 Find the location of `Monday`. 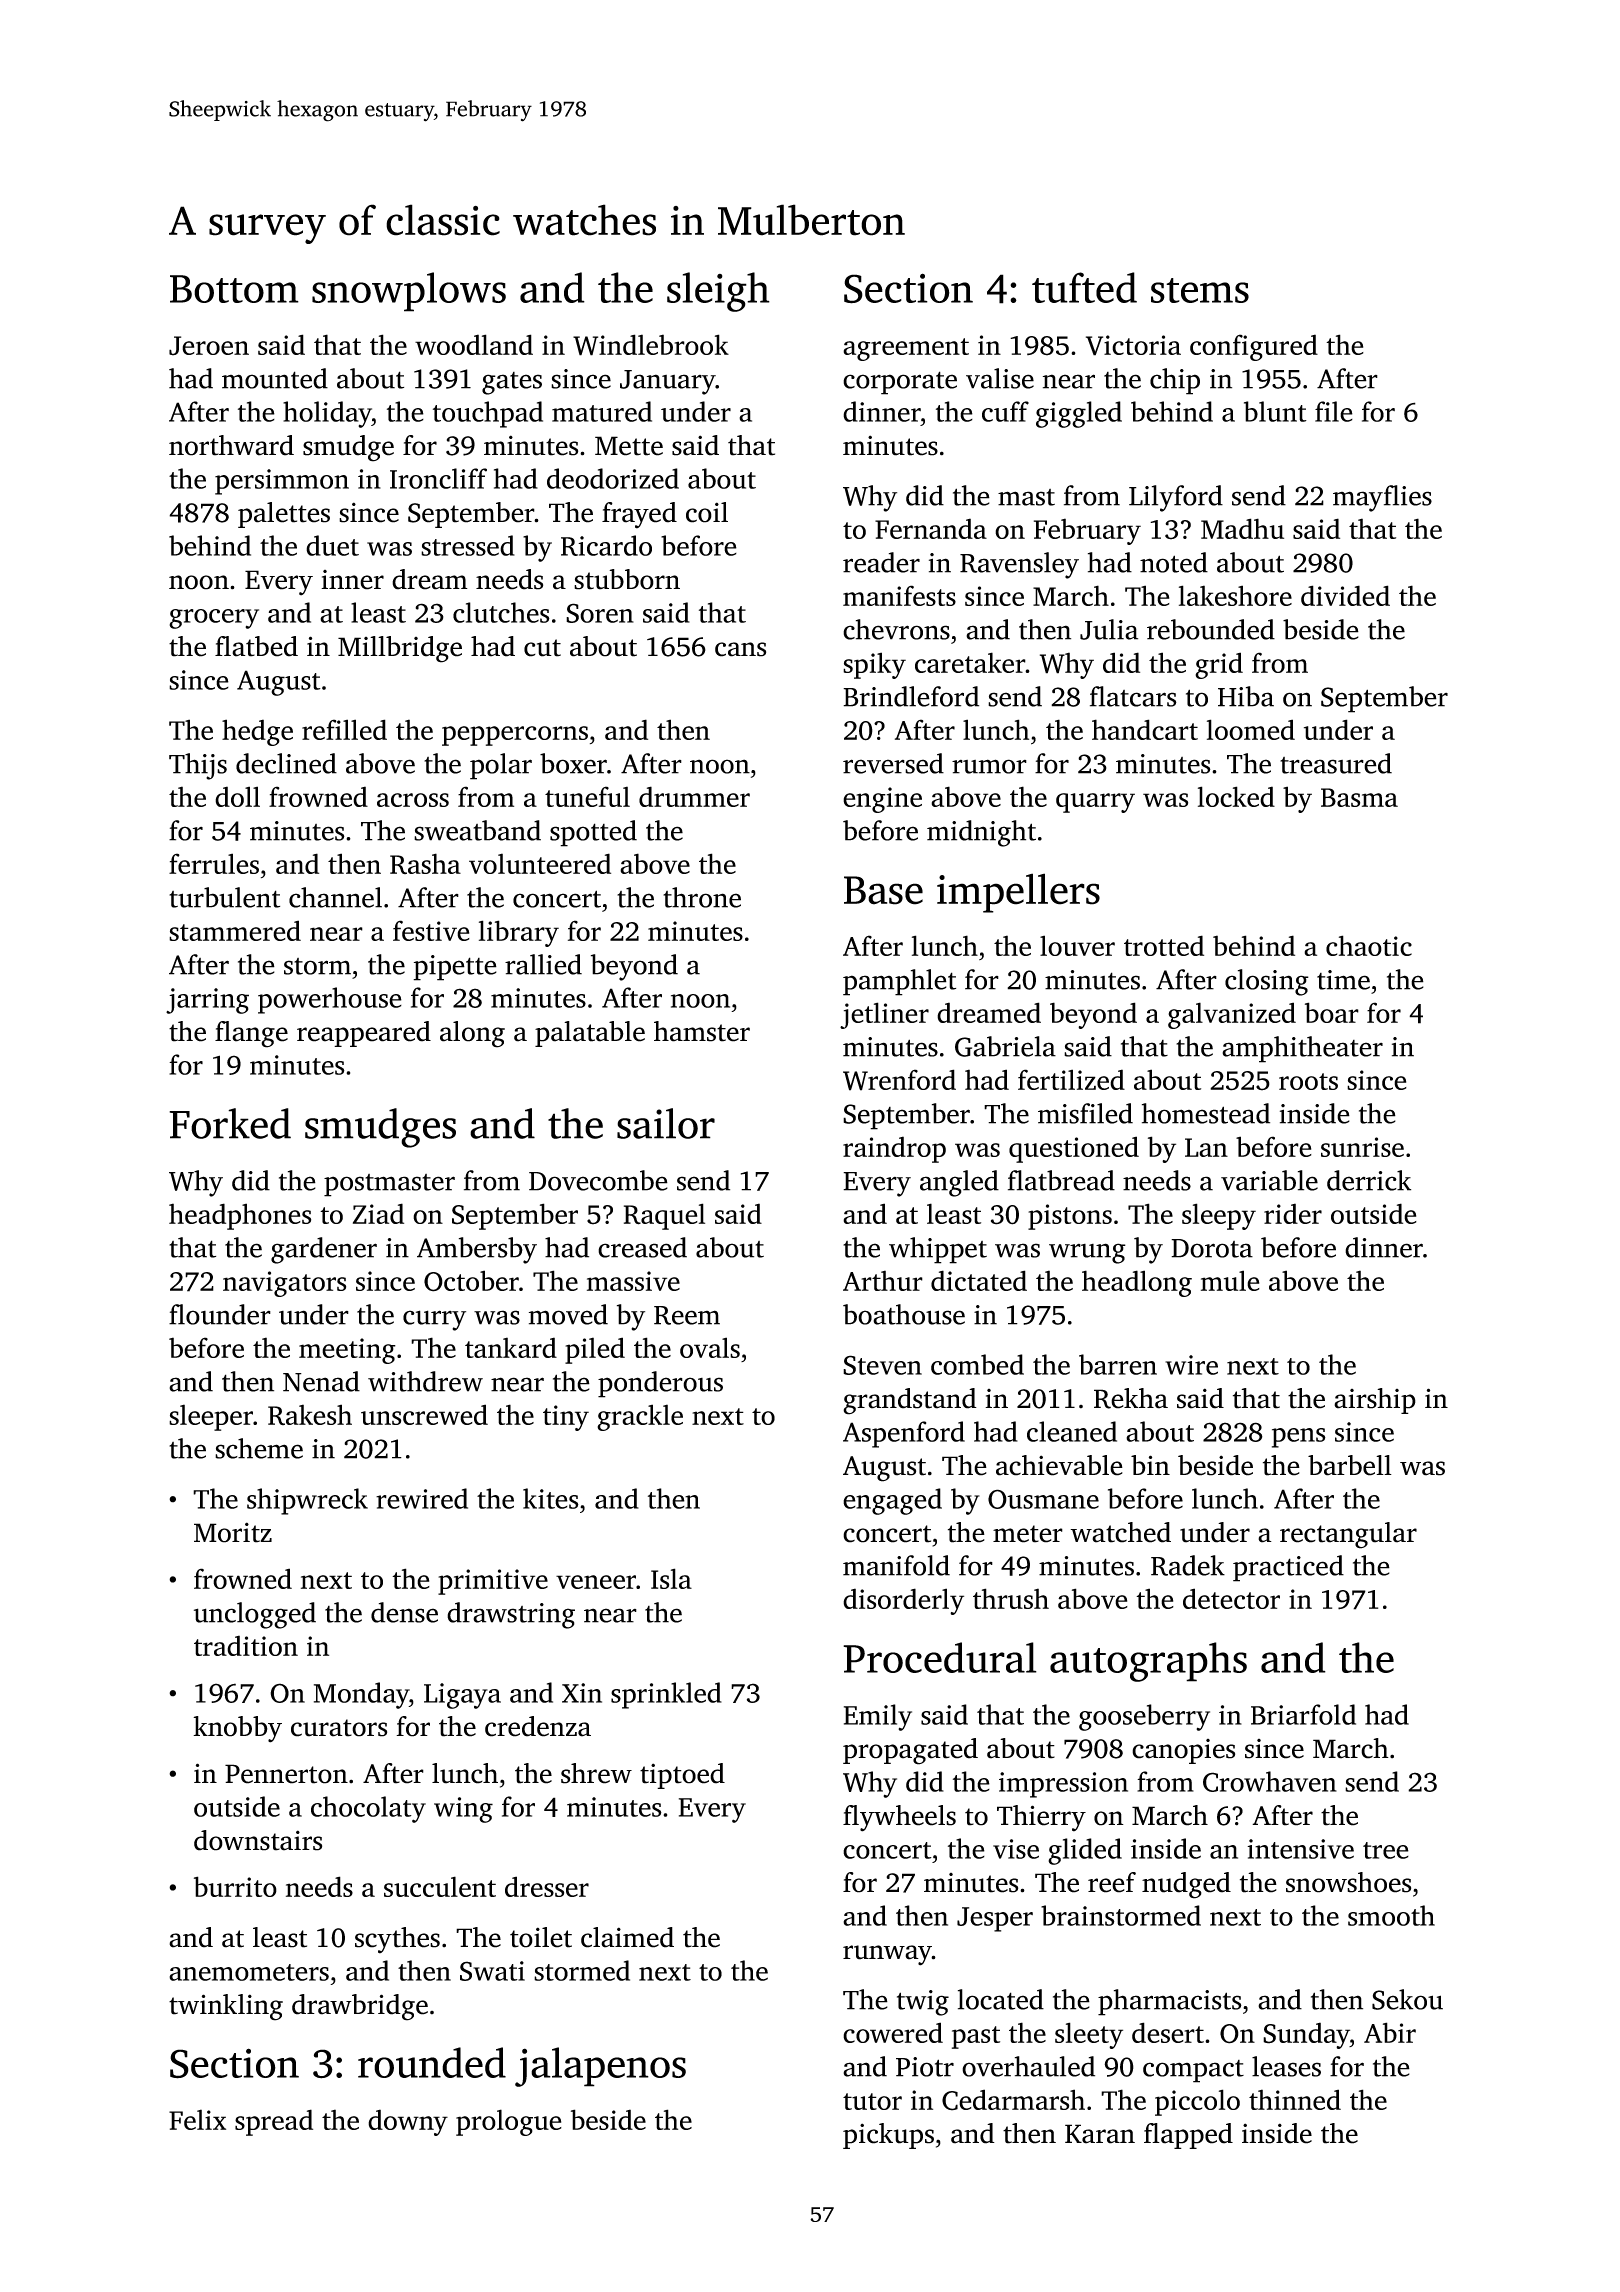

Monday is located at coordinates (361, 1695).
